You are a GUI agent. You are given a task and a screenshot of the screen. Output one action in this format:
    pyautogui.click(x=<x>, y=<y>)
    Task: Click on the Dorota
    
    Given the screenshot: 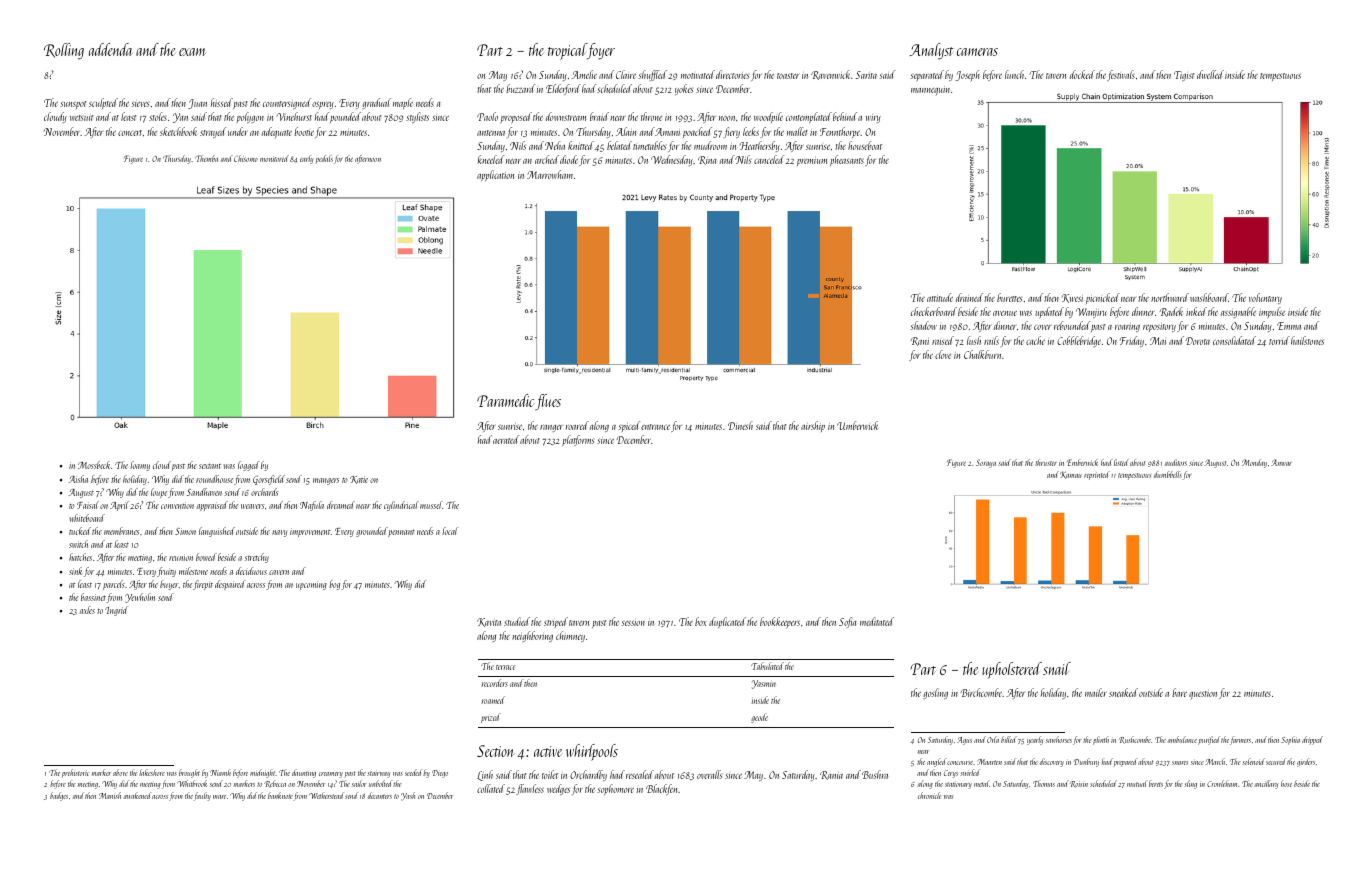 What is the action you would take?
    pyautogui.click(x=1197, y=341)
